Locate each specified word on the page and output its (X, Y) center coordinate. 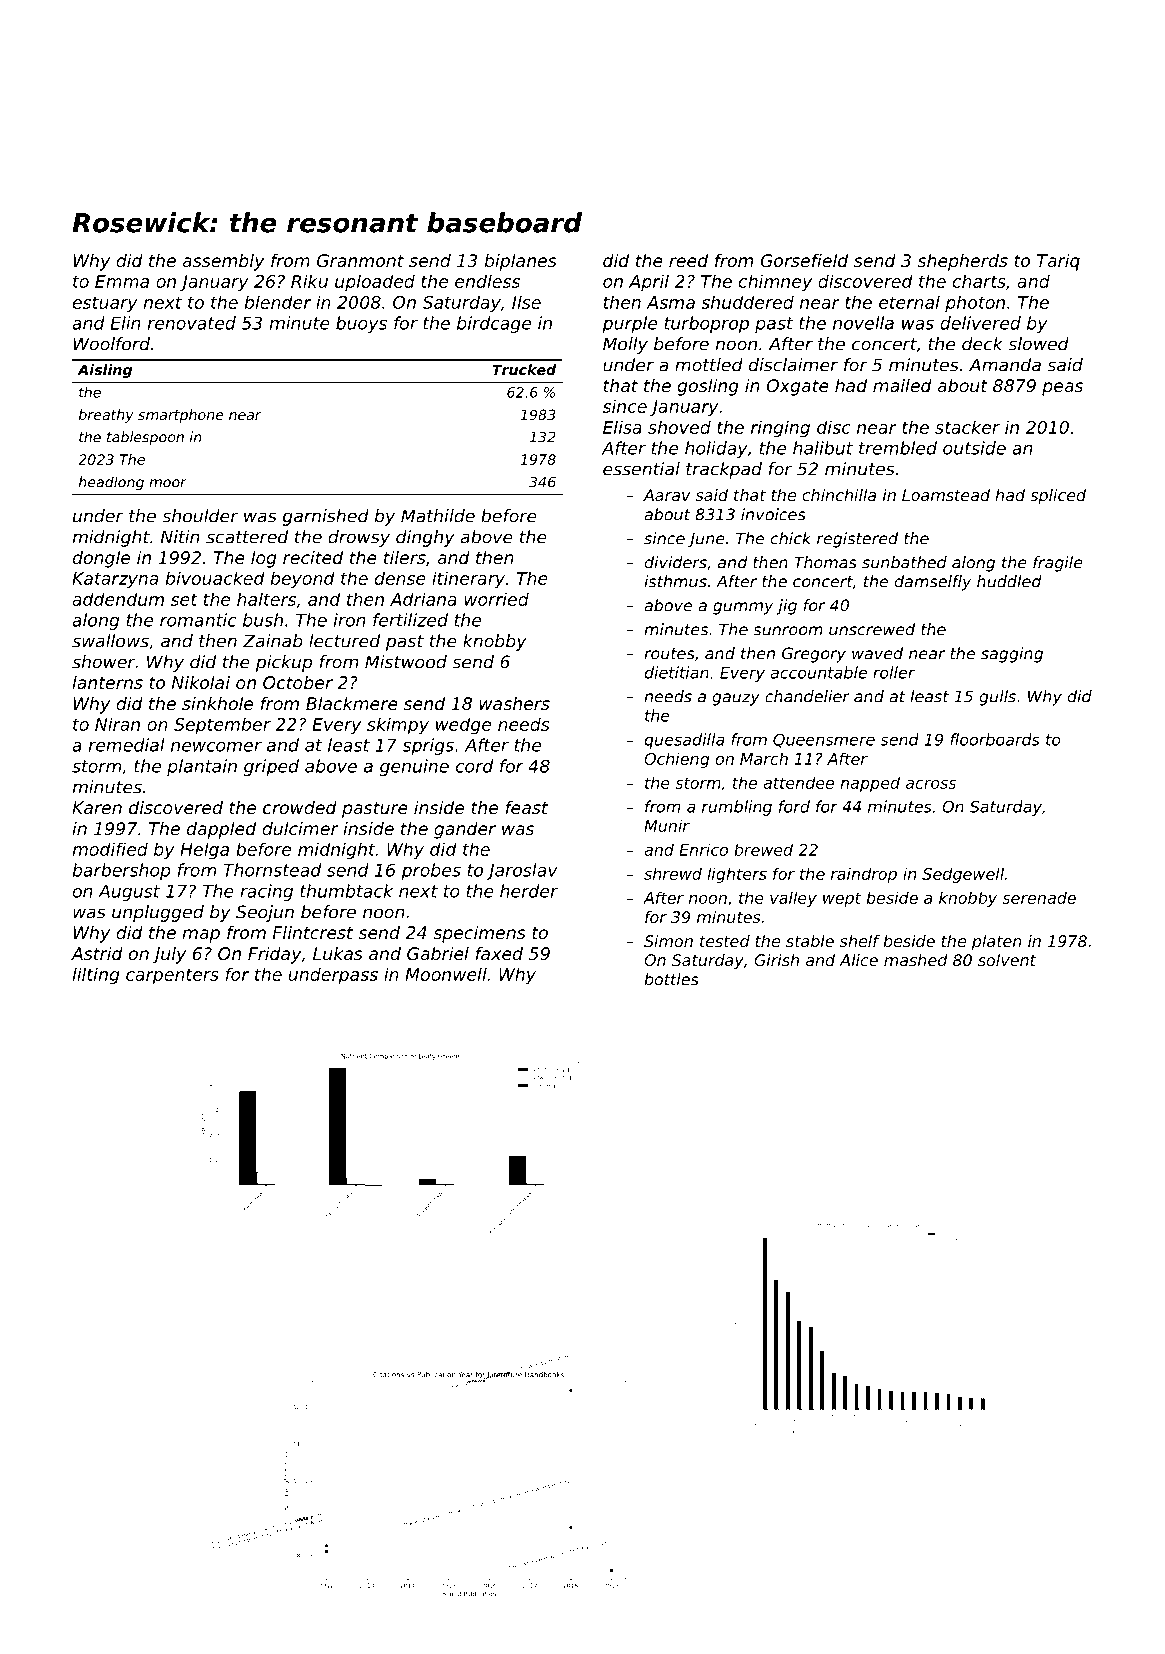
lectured (344, 641)
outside (974, 448)
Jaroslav (522, 871)
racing (266, 892)
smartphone (181, 416)
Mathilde (438, 516)
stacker (967, 427)
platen (997, 943)
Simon (668, 941)
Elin (125, 323)
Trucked (524, 369)
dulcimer (300, 828)
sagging (1012, 655)
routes (669, 654)
